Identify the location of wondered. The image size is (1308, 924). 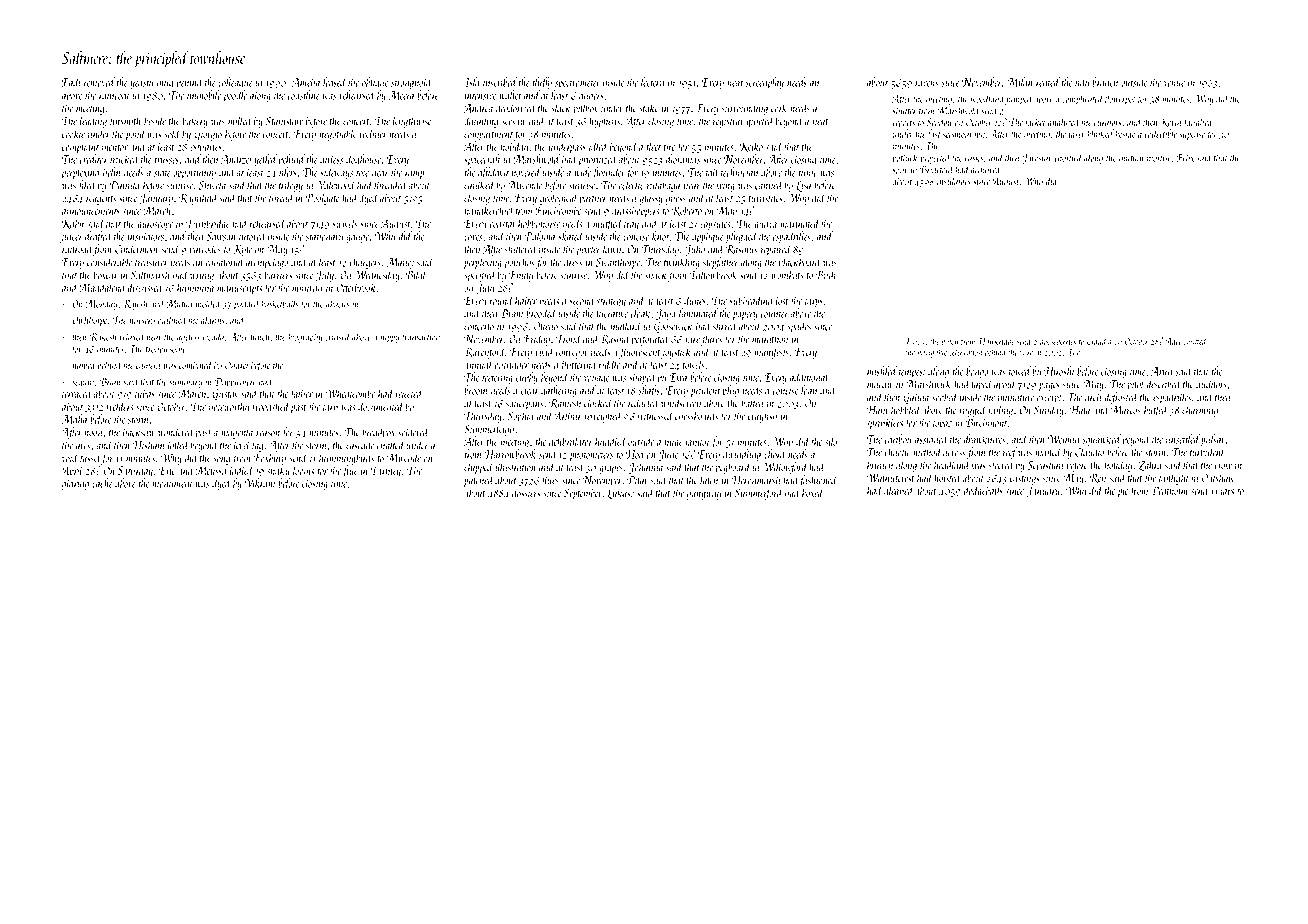
(176, 432).
